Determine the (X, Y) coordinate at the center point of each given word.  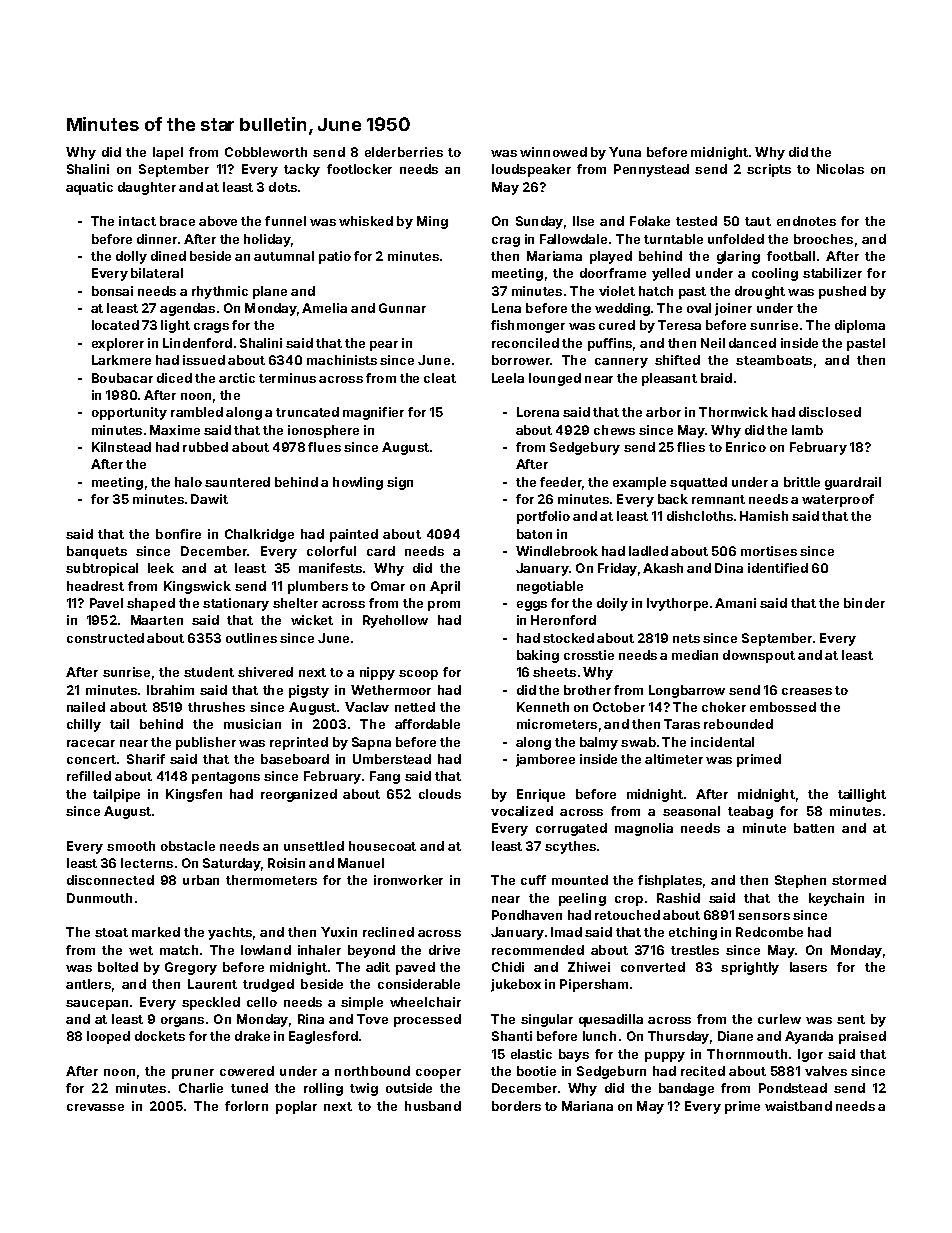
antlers (88, 984)
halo (188, 482)
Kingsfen (194, 795)
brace (177, 221)
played (611, 257)
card (381, 551)
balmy (599, 743)
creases (807, 691)
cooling (775, 274)
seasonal (691, 811)
